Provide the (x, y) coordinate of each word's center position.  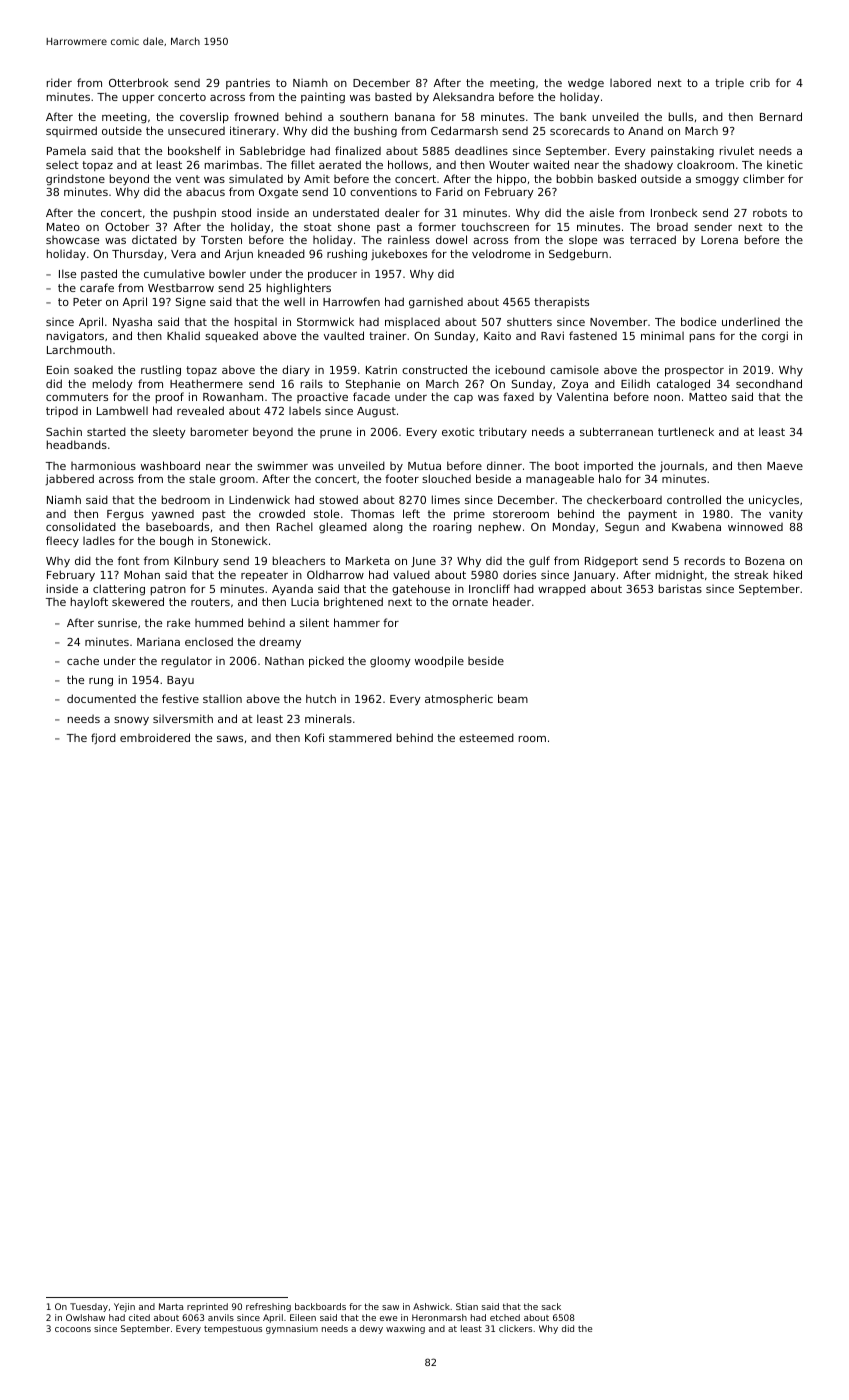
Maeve (785, 466)
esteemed (486, 737)
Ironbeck (674, 212)
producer (332, 275)
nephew (500, 527)
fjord (103, 738)
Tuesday (89, 1307)
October (127, 226)
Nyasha (132, 323)
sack (551, 1306)
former (437, 226)
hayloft (89, 602)
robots (770, 213)
